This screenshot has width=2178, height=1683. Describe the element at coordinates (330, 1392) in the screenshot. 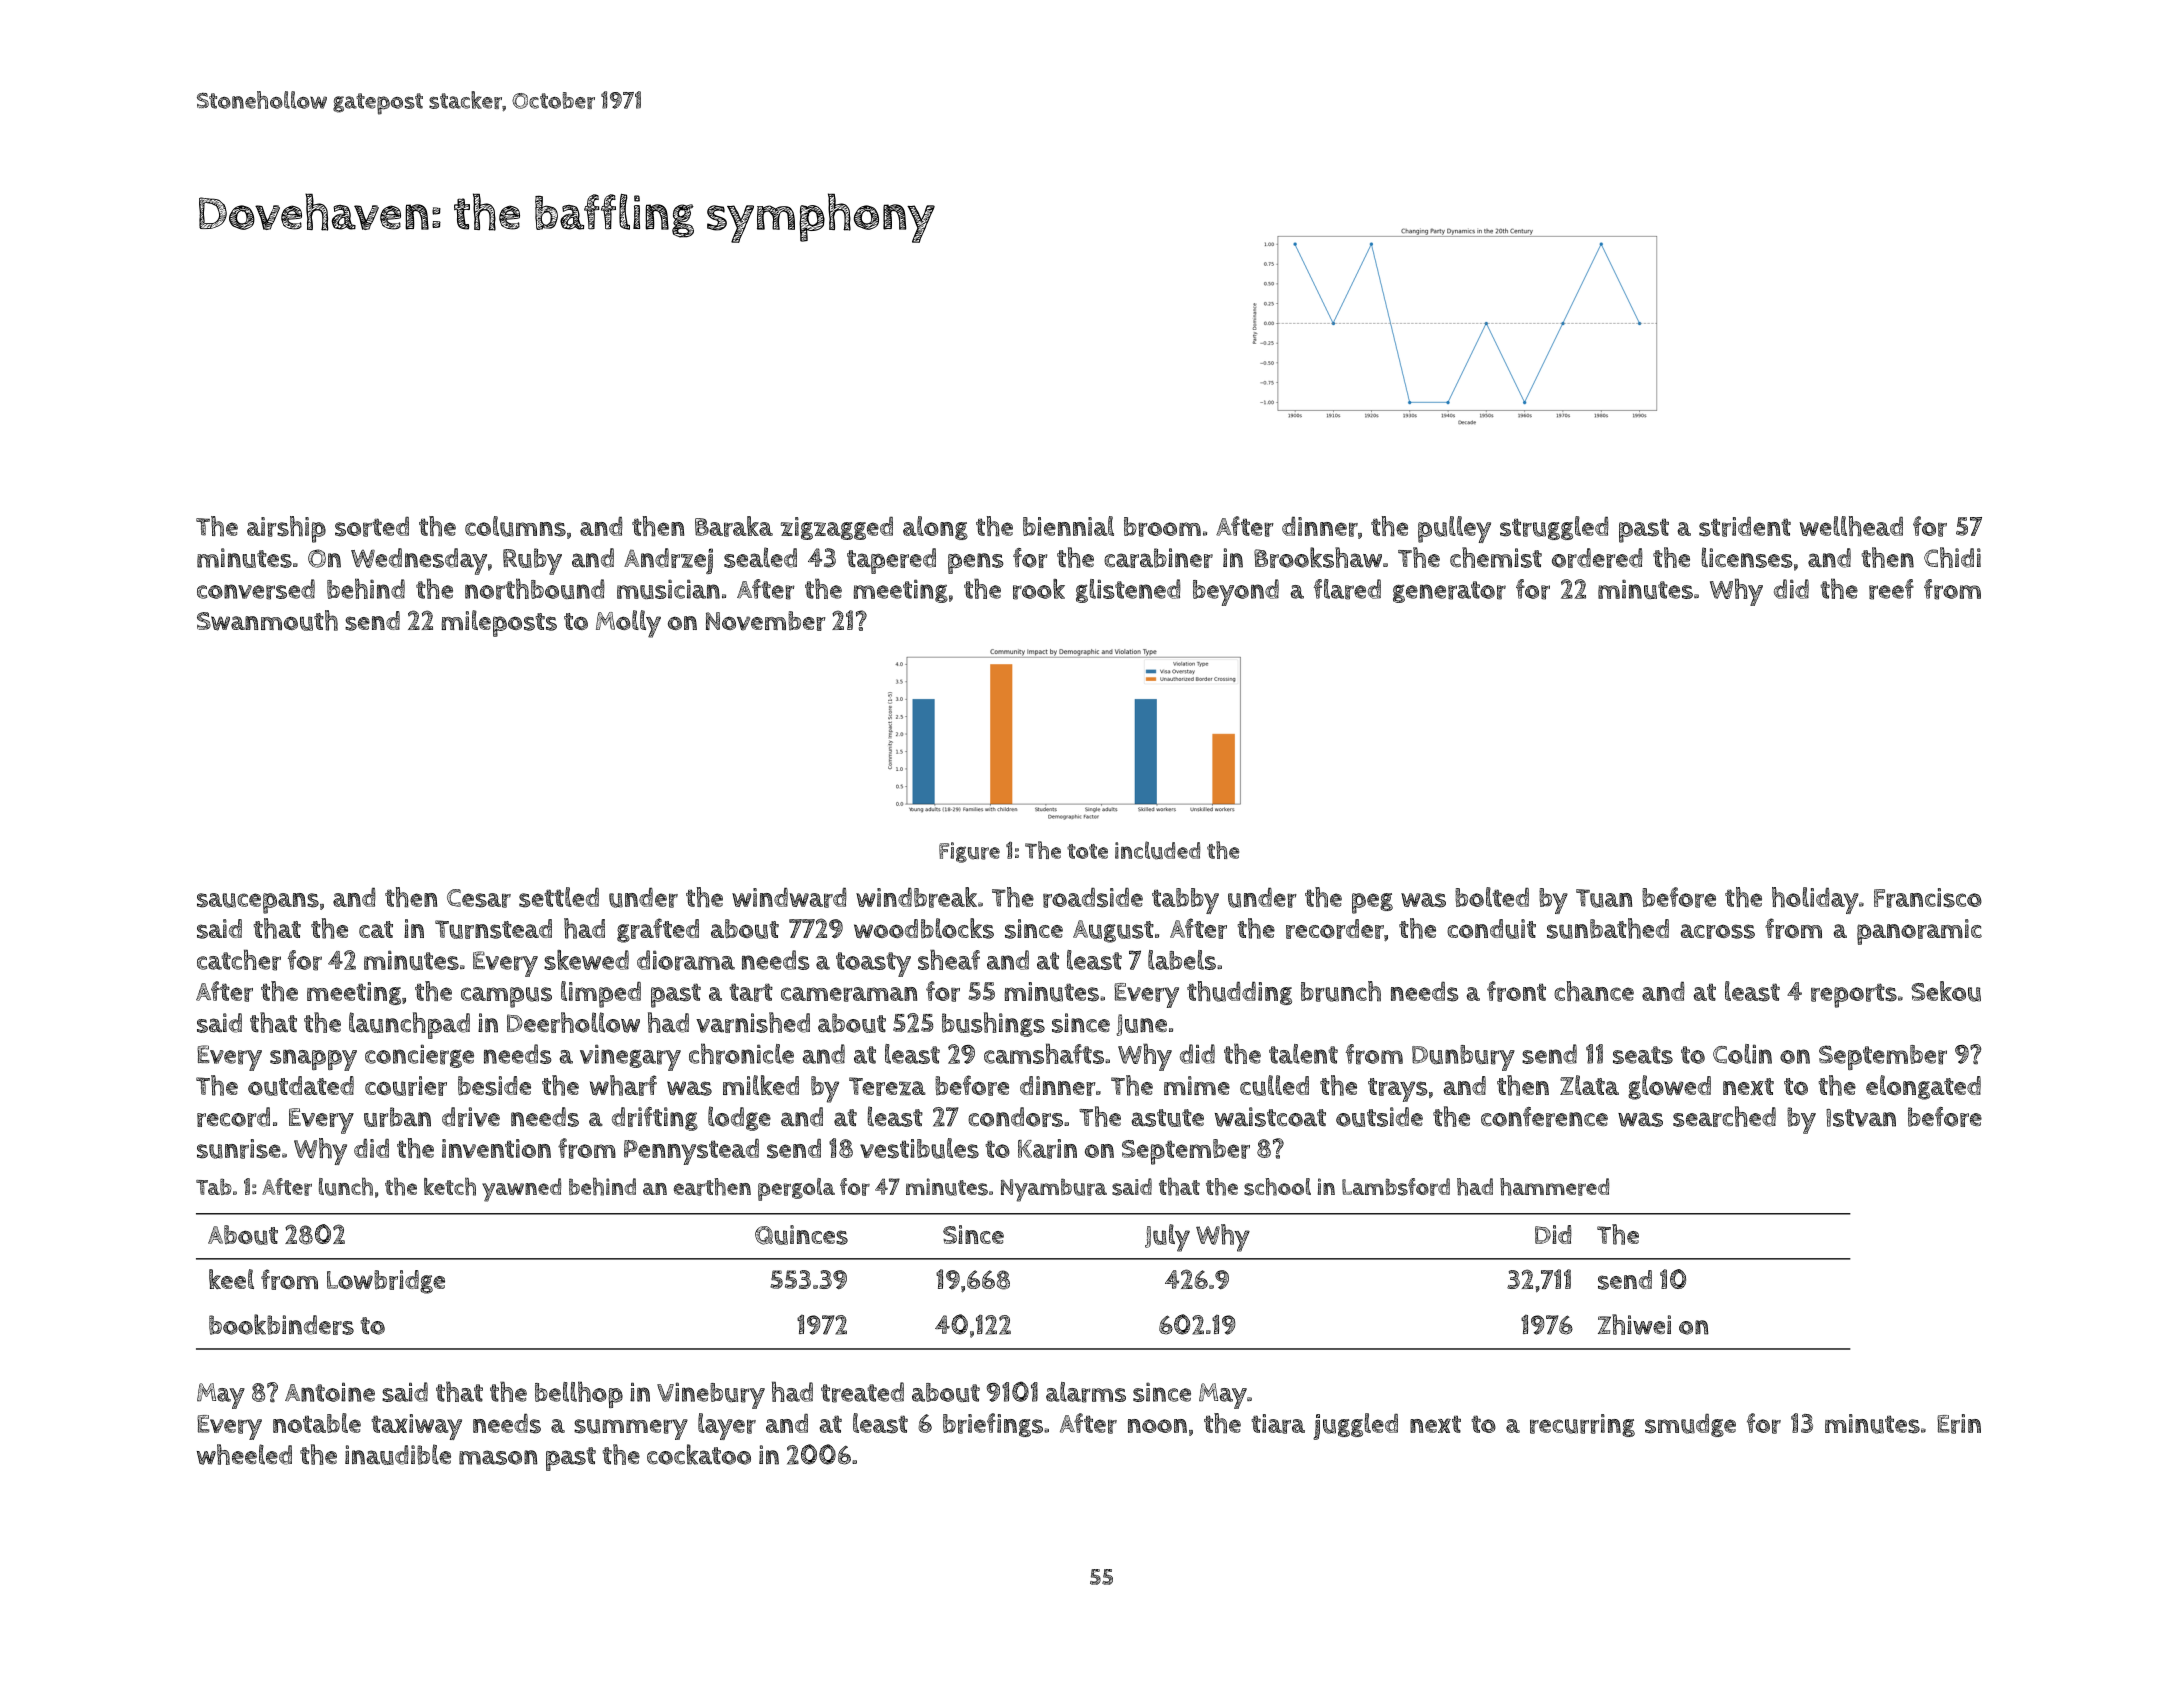

I see `Antoine` at that location.
